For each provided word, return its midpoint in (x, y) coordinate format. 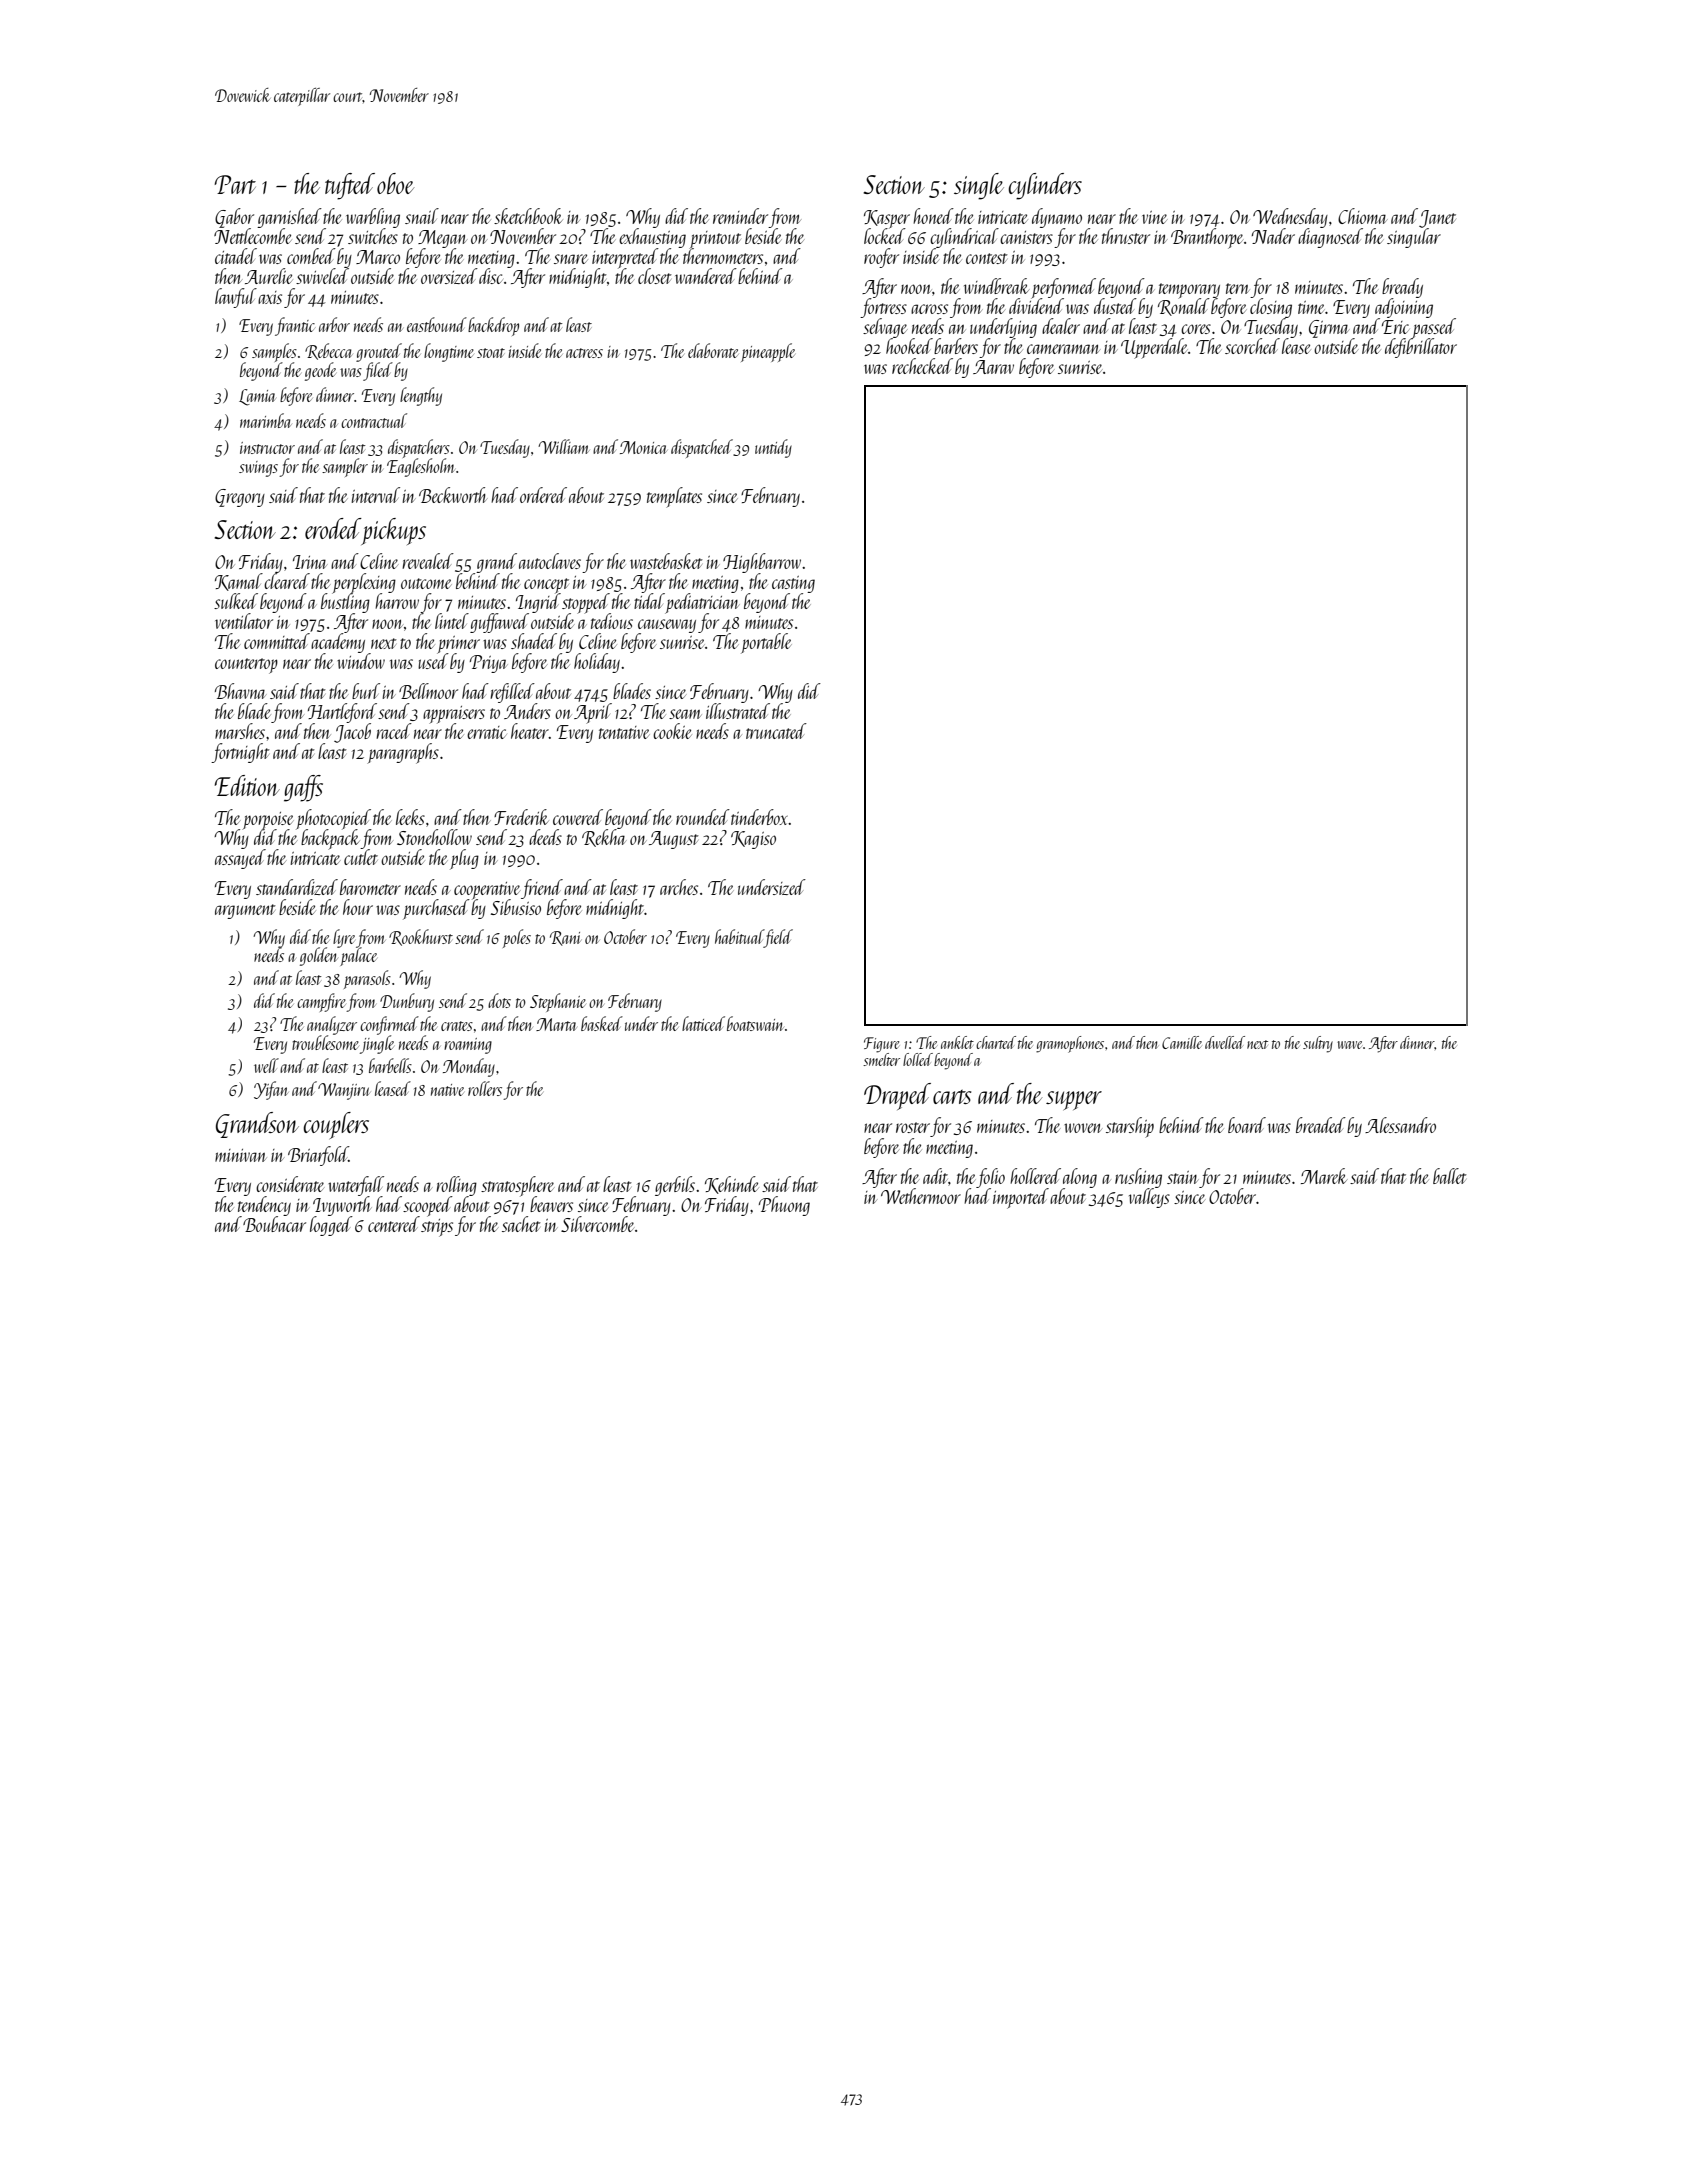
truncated (776, 731)
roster (913, 1127)
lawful (236, 298)
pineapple (768, 352)
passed (1434, 328)
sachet (521, 1224)
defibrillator (1421, 348)
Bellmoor (428, 691)
